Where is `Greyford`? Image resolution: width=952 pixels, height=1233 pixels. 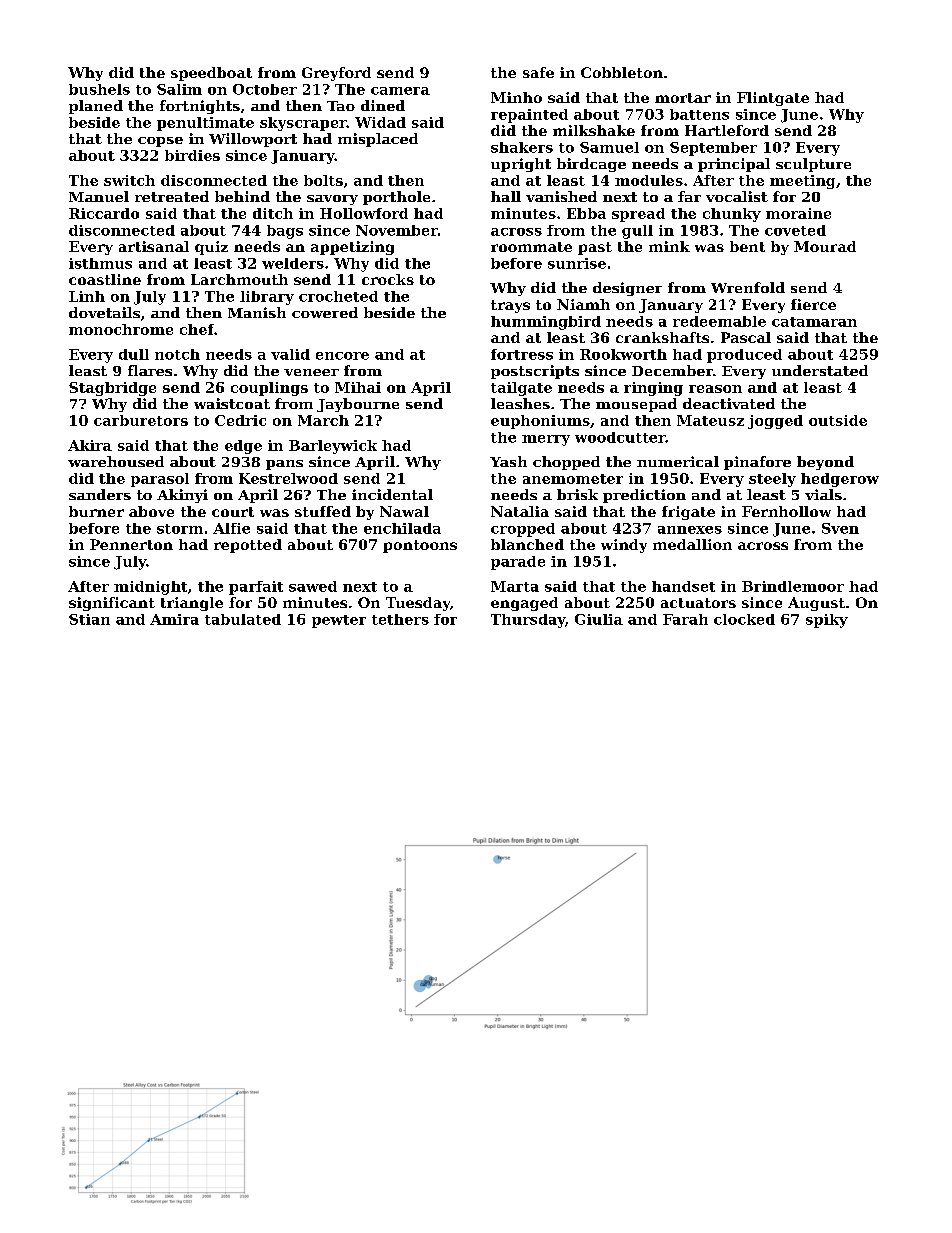 Greyford is located at coordinates (336, 74).
